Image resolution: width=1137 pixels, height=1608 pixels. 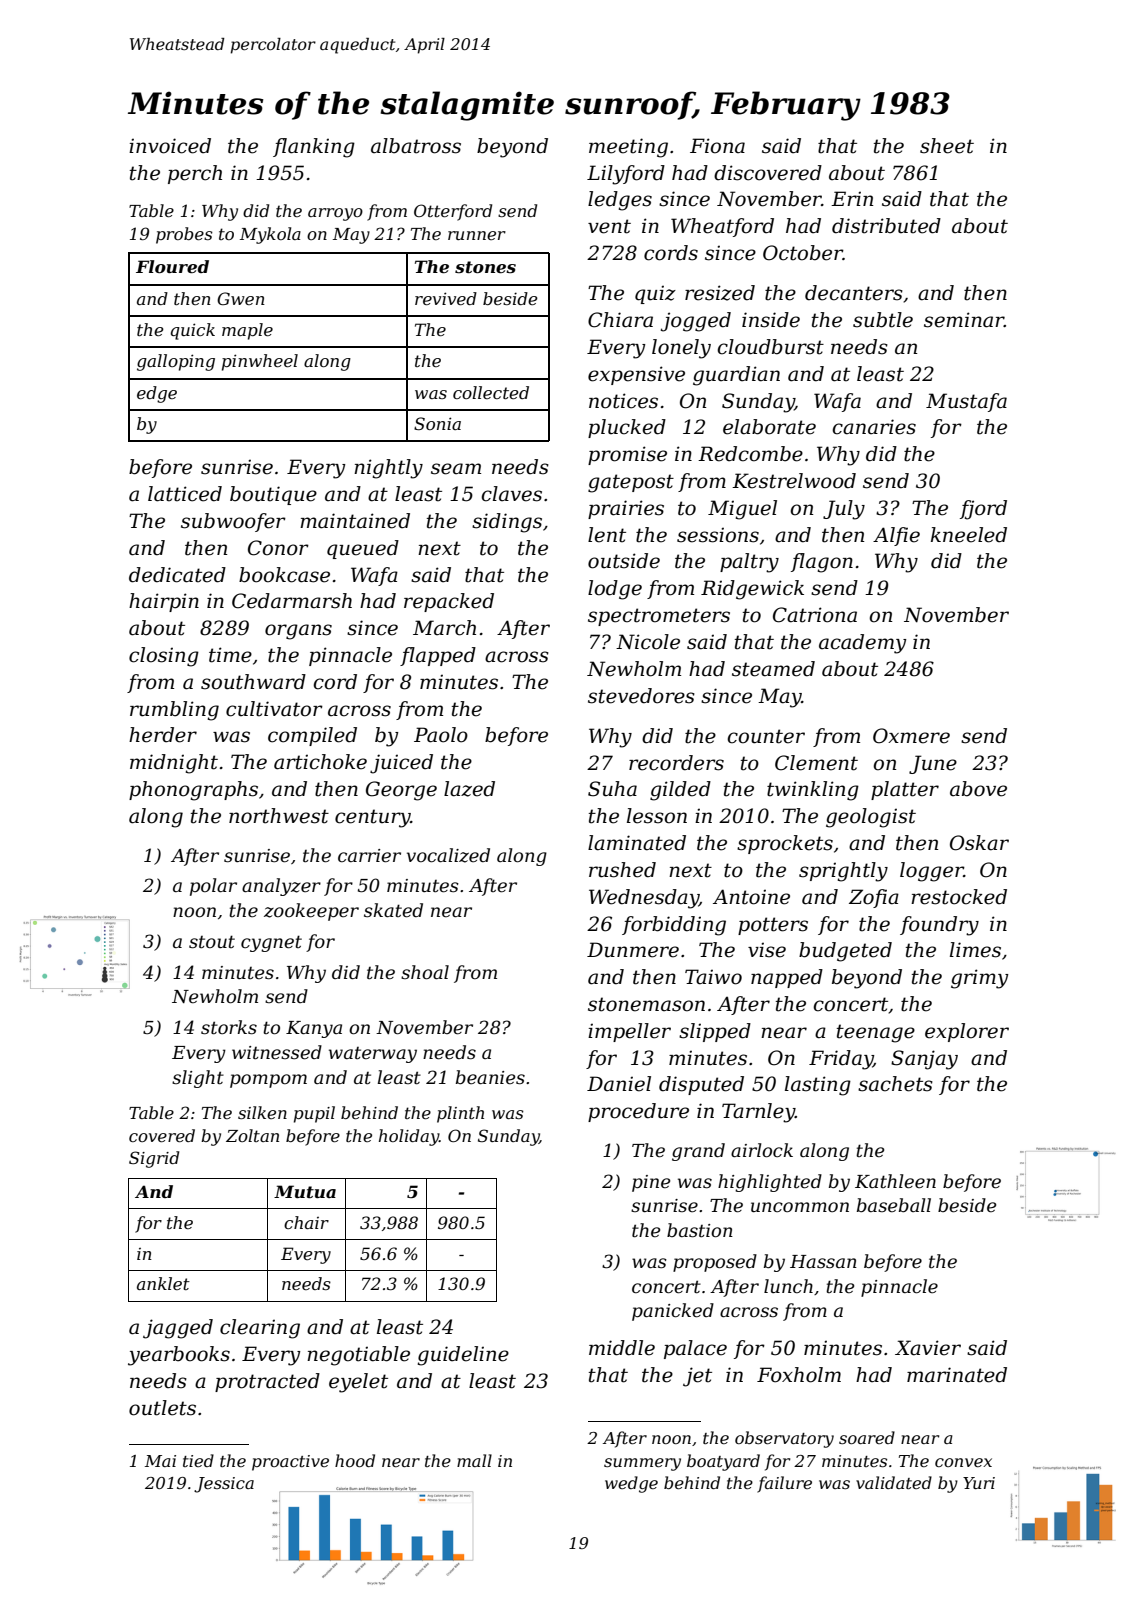 I want to click on witnessed, so click(x=277, y=1052).
